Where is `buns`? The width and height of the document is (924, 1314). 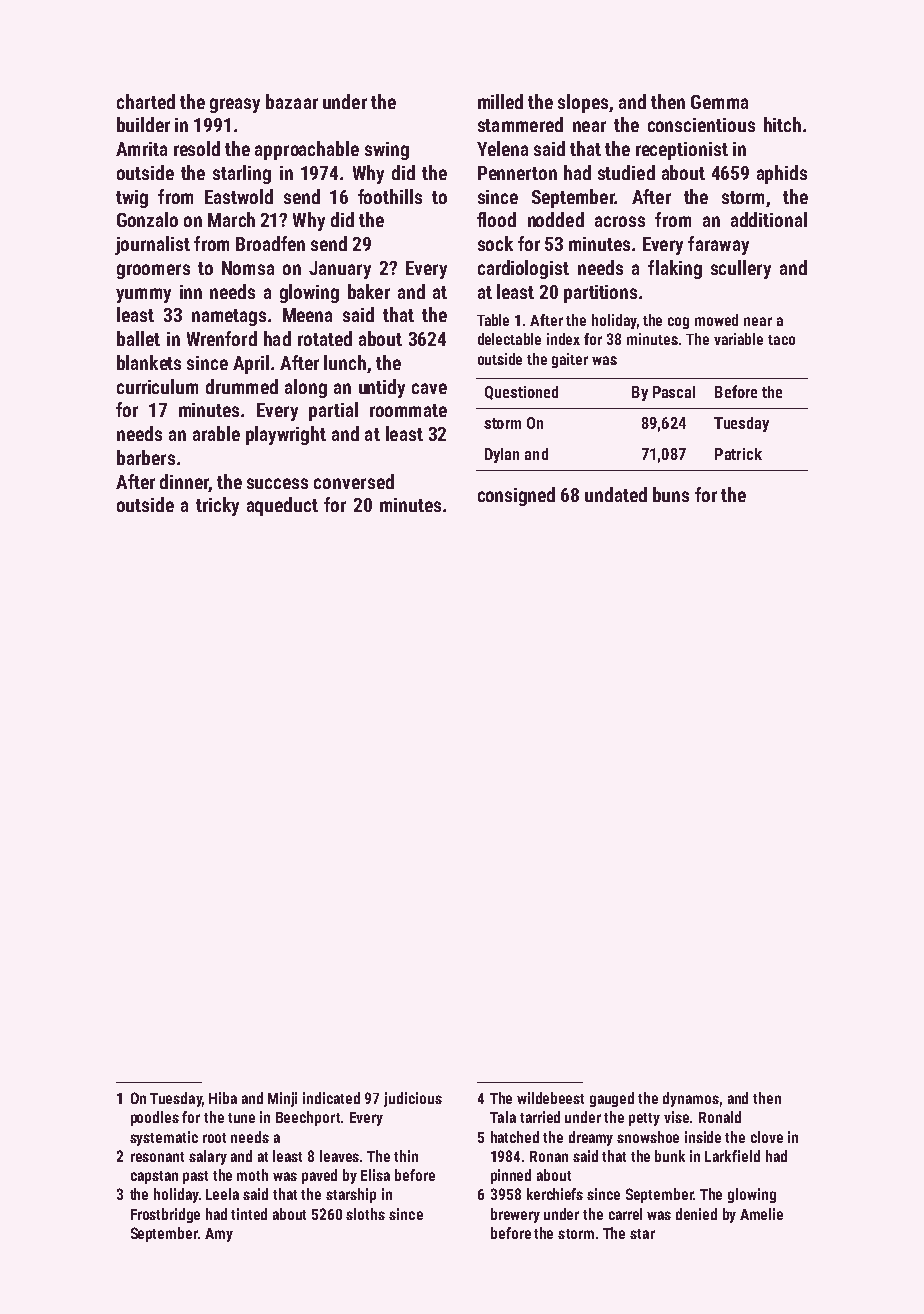 buns is located at coordinates (671, 494).
